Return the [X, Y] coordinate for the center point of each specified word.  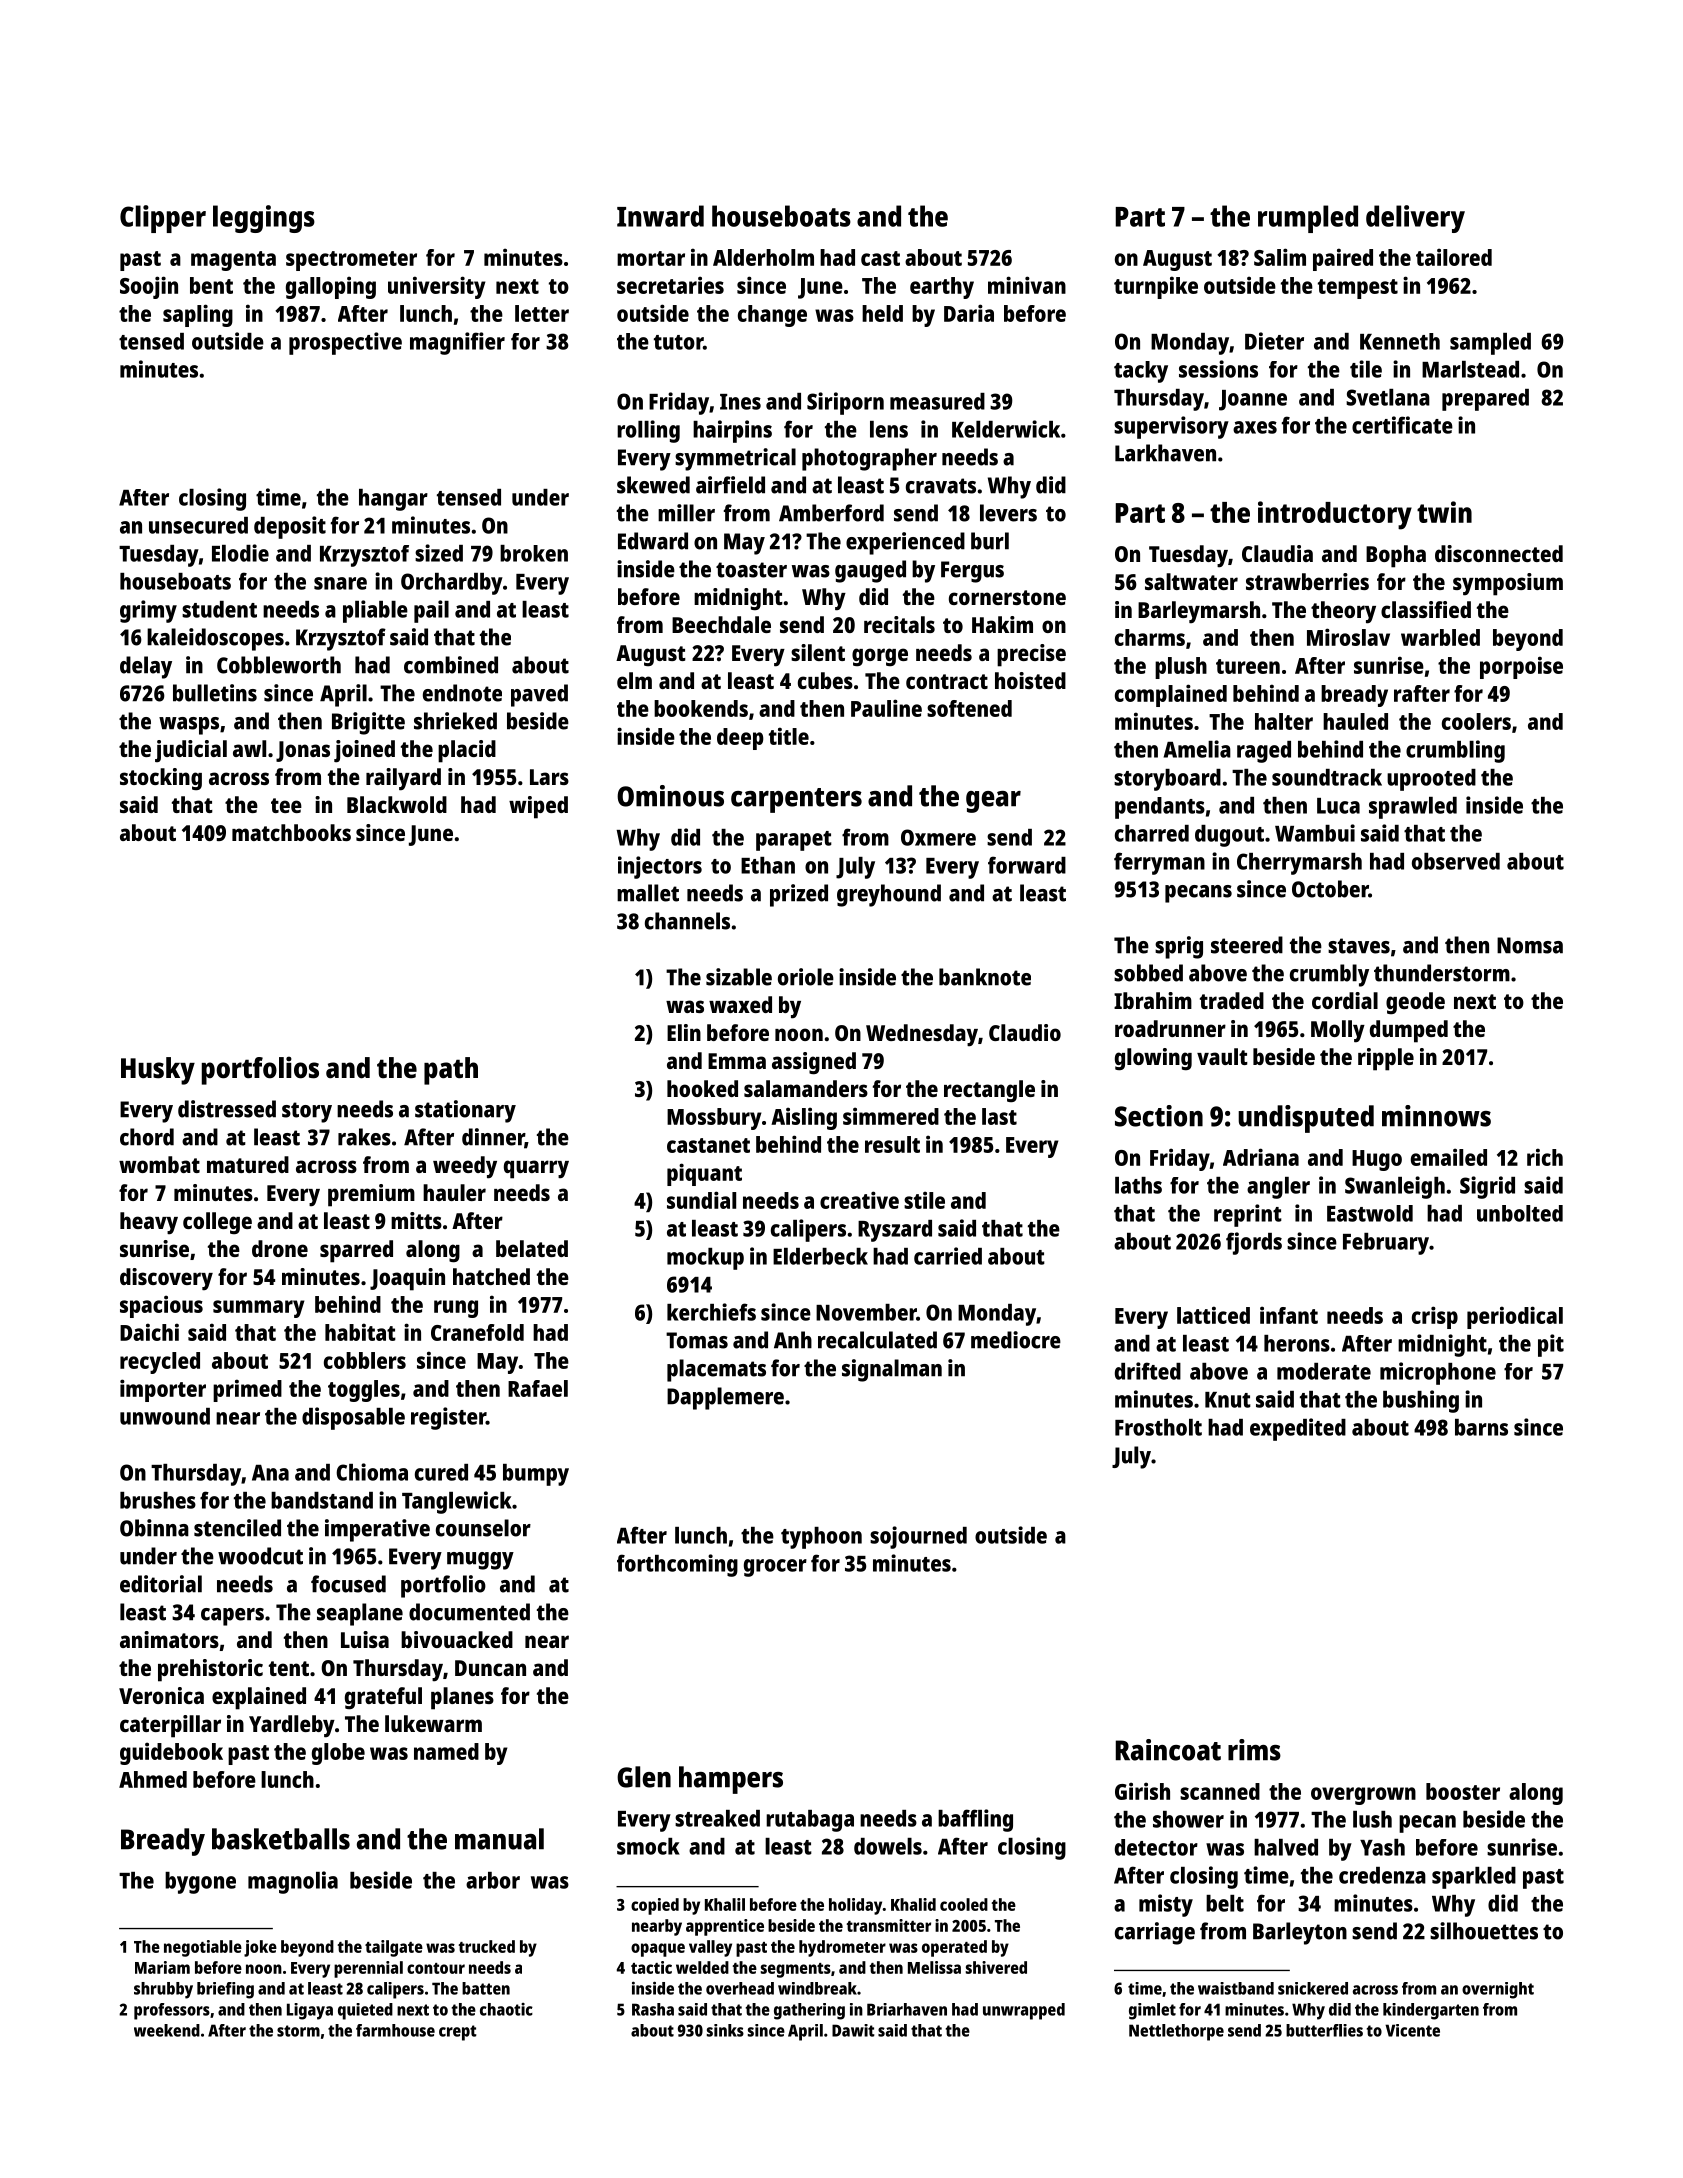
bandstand [322, 1500]
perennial [368, 1969]
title [789, 736]
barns [1481, 1427]
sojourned [918, 1537]
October [1330, 889]
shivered [996, 1967]
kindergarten [1431, 2011]
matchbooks [291, 832]
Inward [660, 216]
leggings [264, 219]
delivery [1415, 219]
